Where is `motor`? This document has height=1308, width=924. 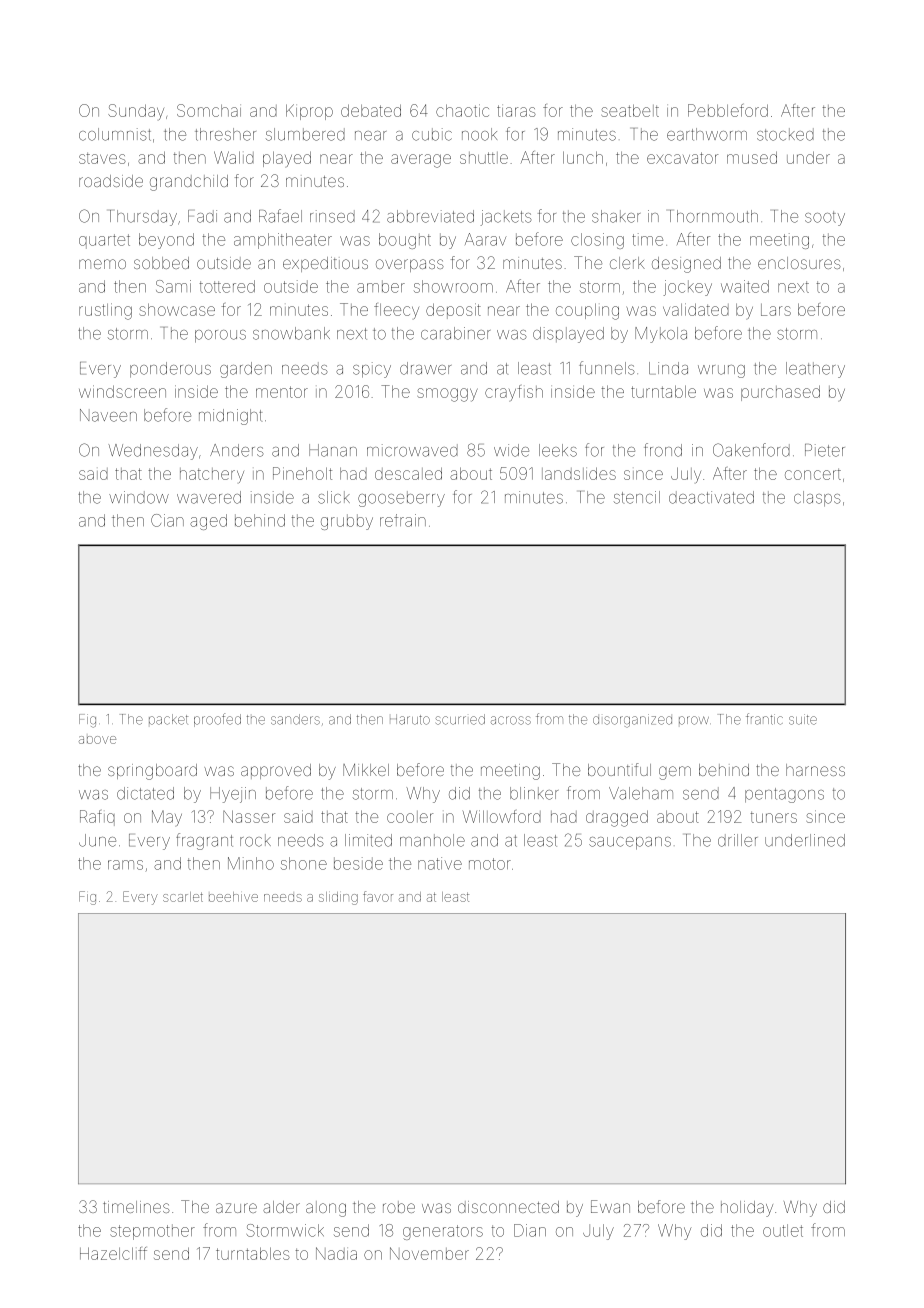 motor is located at coordinates (490, 864).
